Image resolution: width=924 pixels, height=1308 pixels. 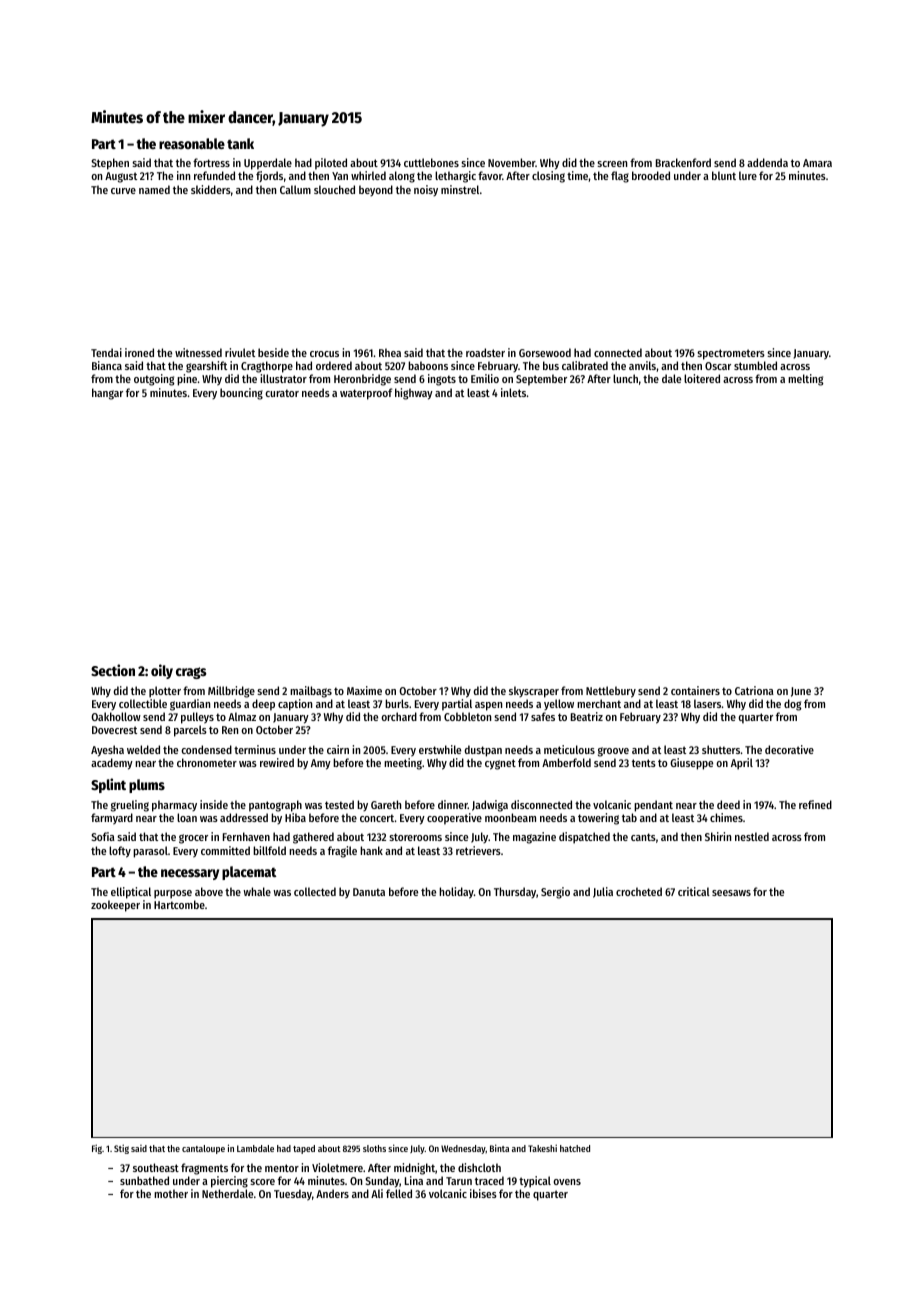 I want to click on sloths, so click(x=374, y=1148).
